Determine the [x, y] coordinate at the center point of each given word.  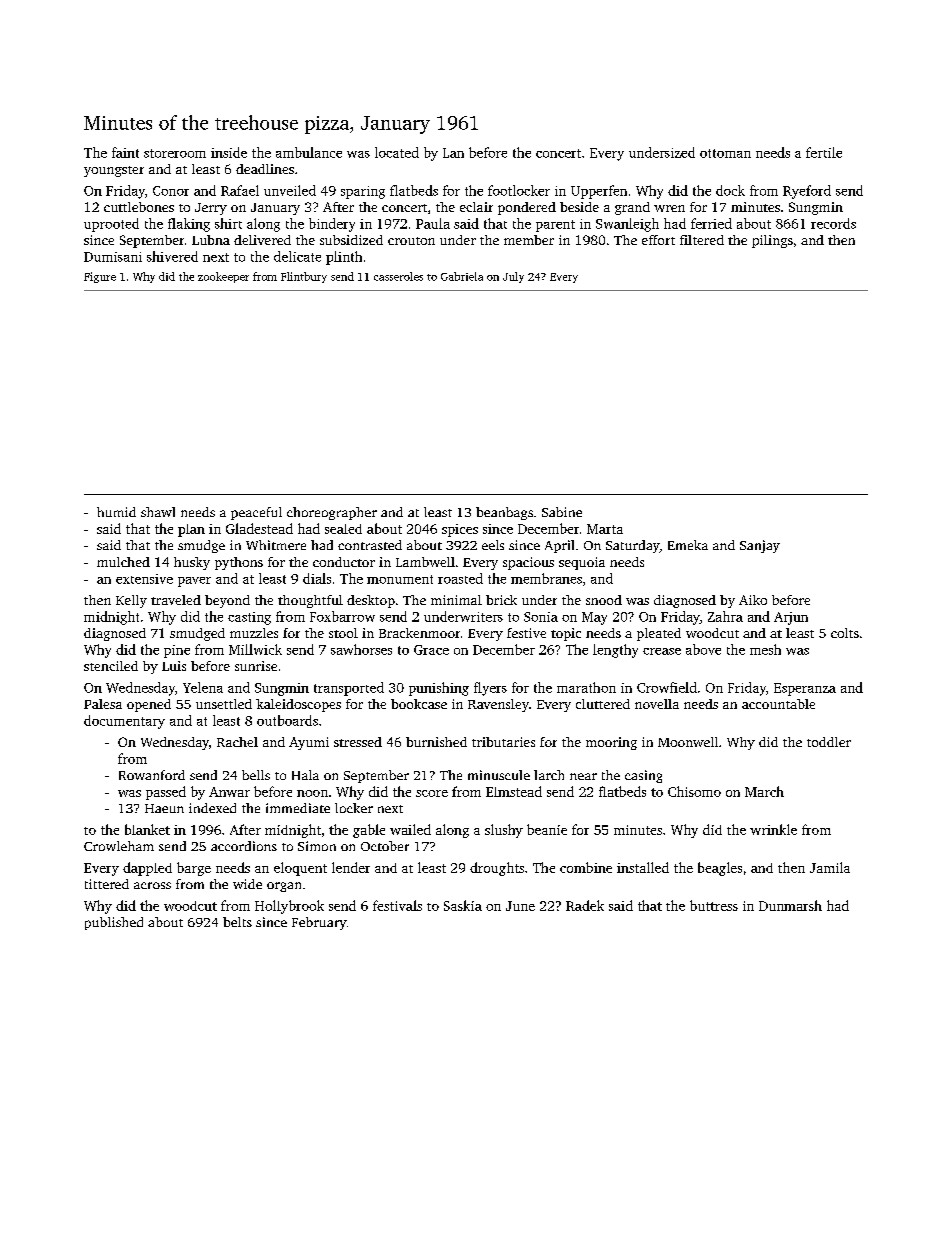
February [319, 923]
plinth [344, 258]
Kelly [131, 601]
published [114, 923]
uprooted [111, 225]
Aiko [753, 600]
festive [526, 633]
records [833, 223]
